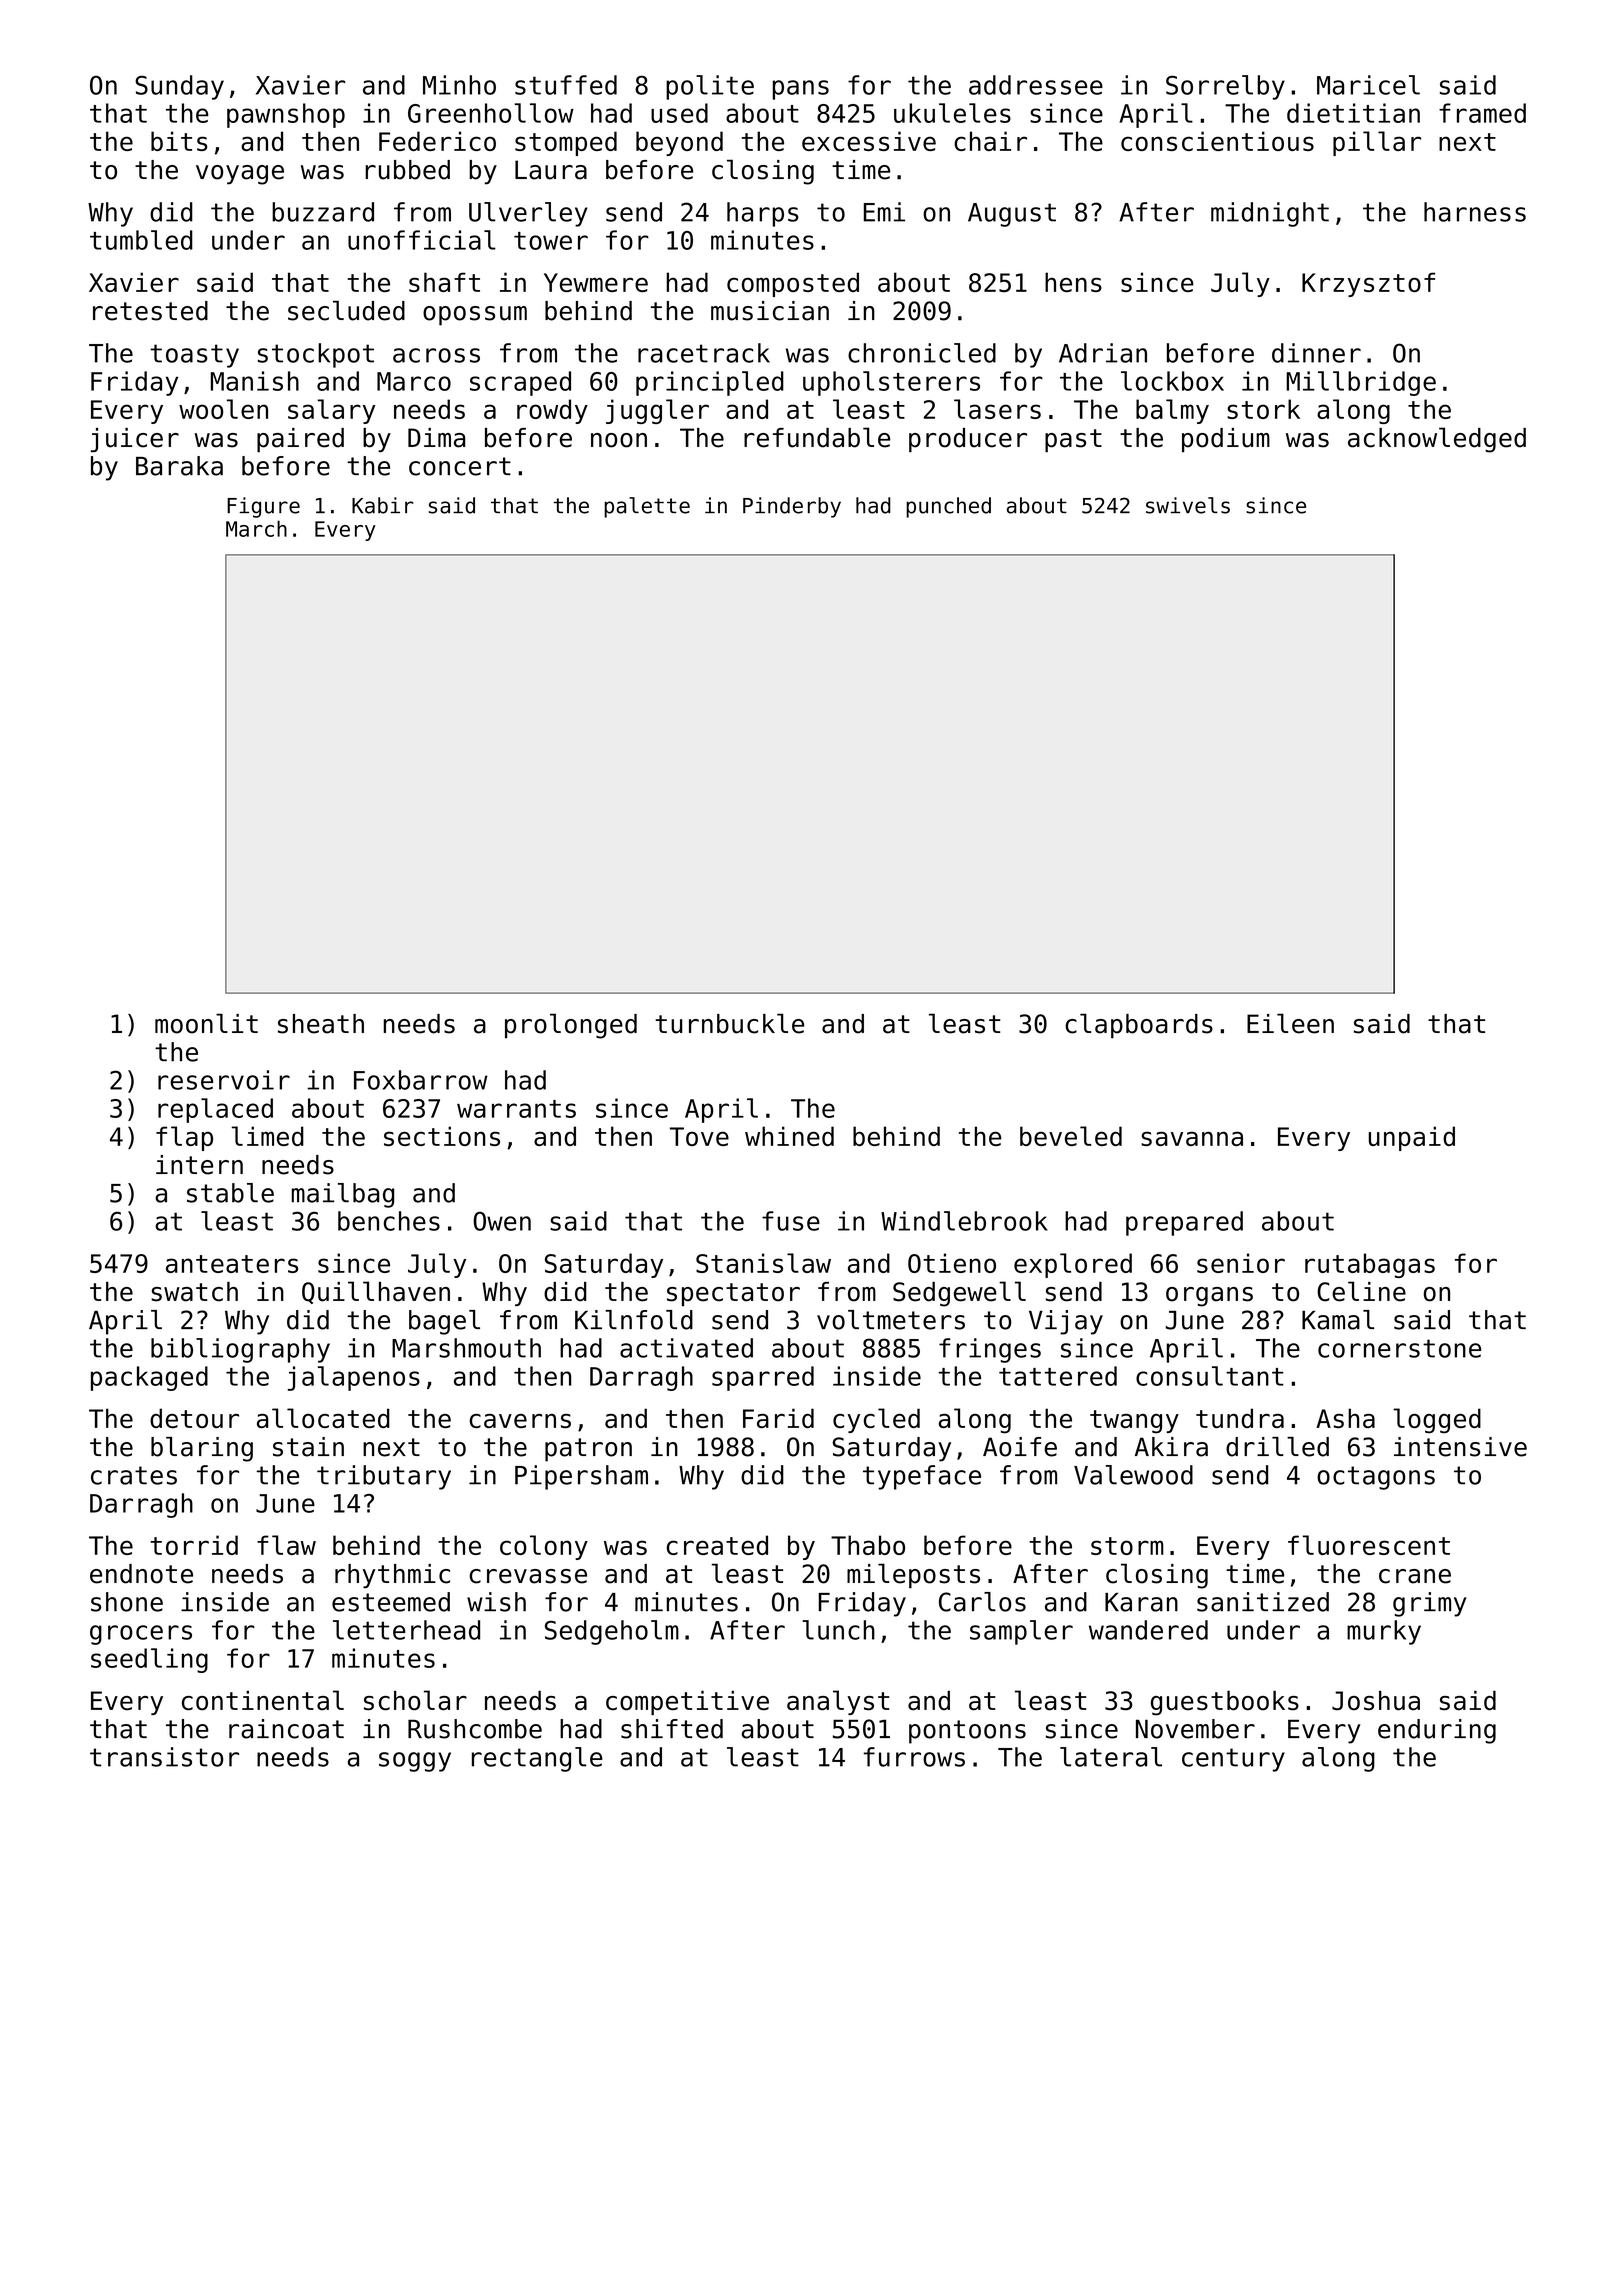 The image size is (1620, 2292). I want to click on Maricel, so click(1368, 85).
